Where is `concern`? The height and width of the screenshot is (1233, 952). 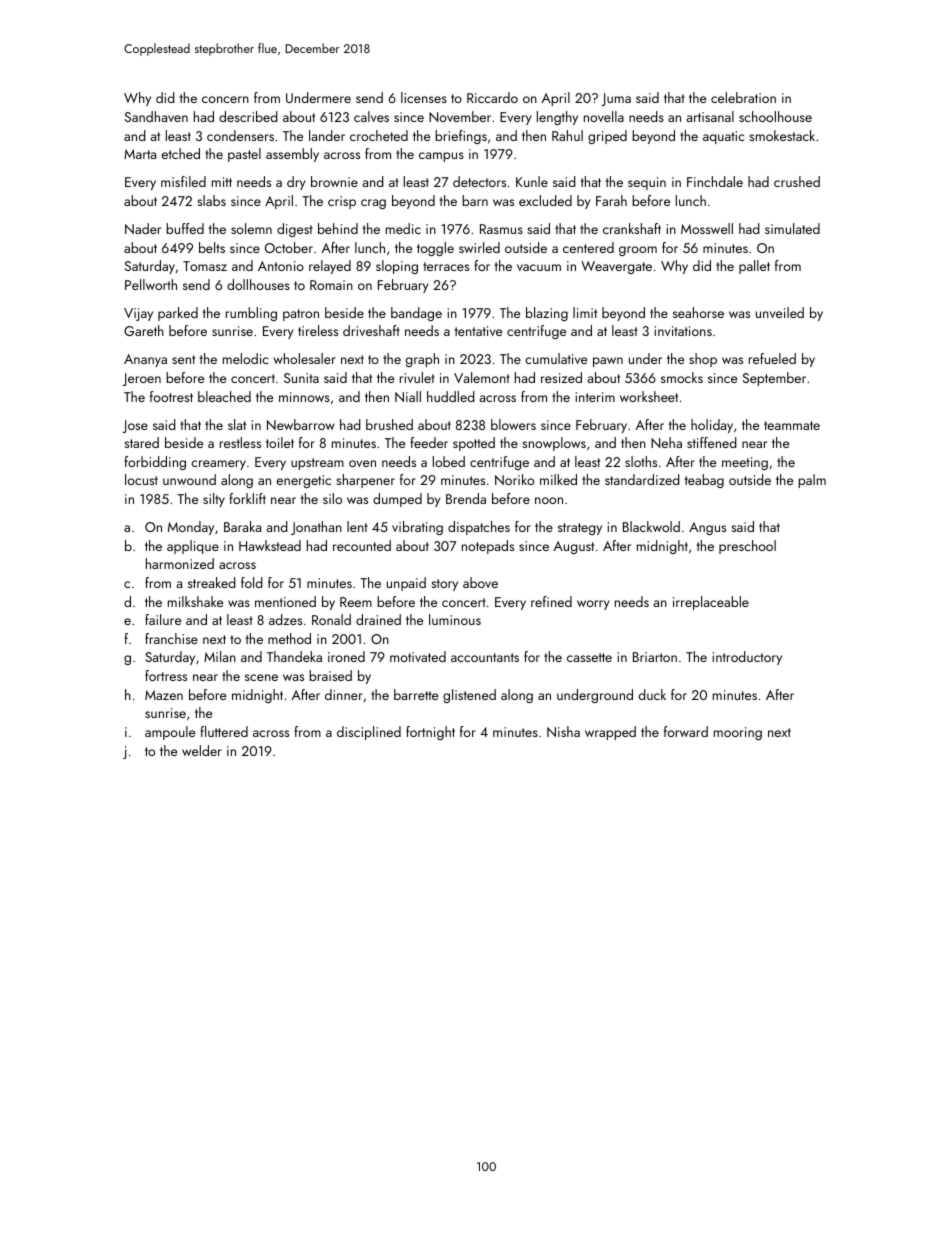 concern is located at coordinates (225, 99).
